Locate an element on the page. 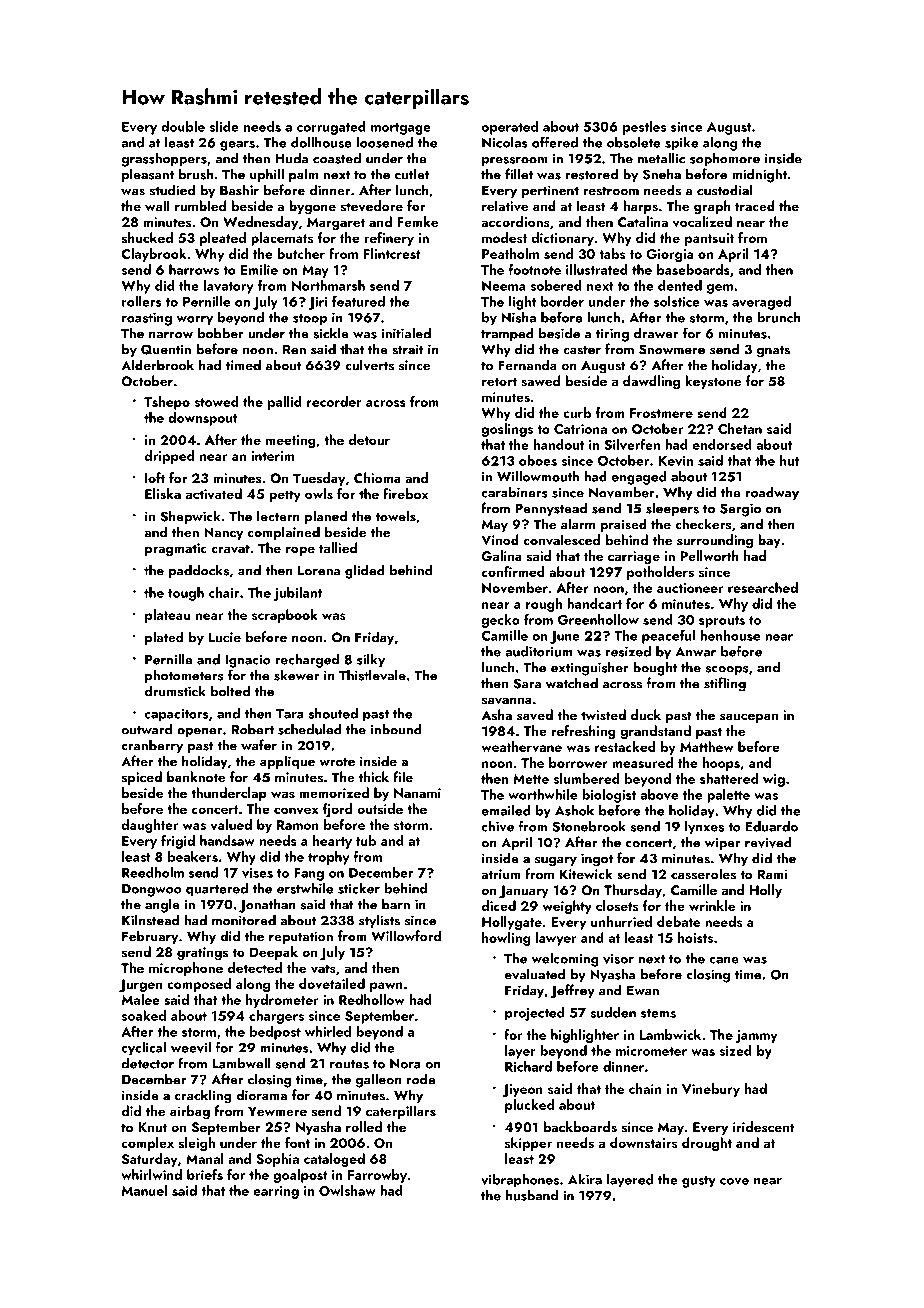  operated is located at coordinates (509, 128).
